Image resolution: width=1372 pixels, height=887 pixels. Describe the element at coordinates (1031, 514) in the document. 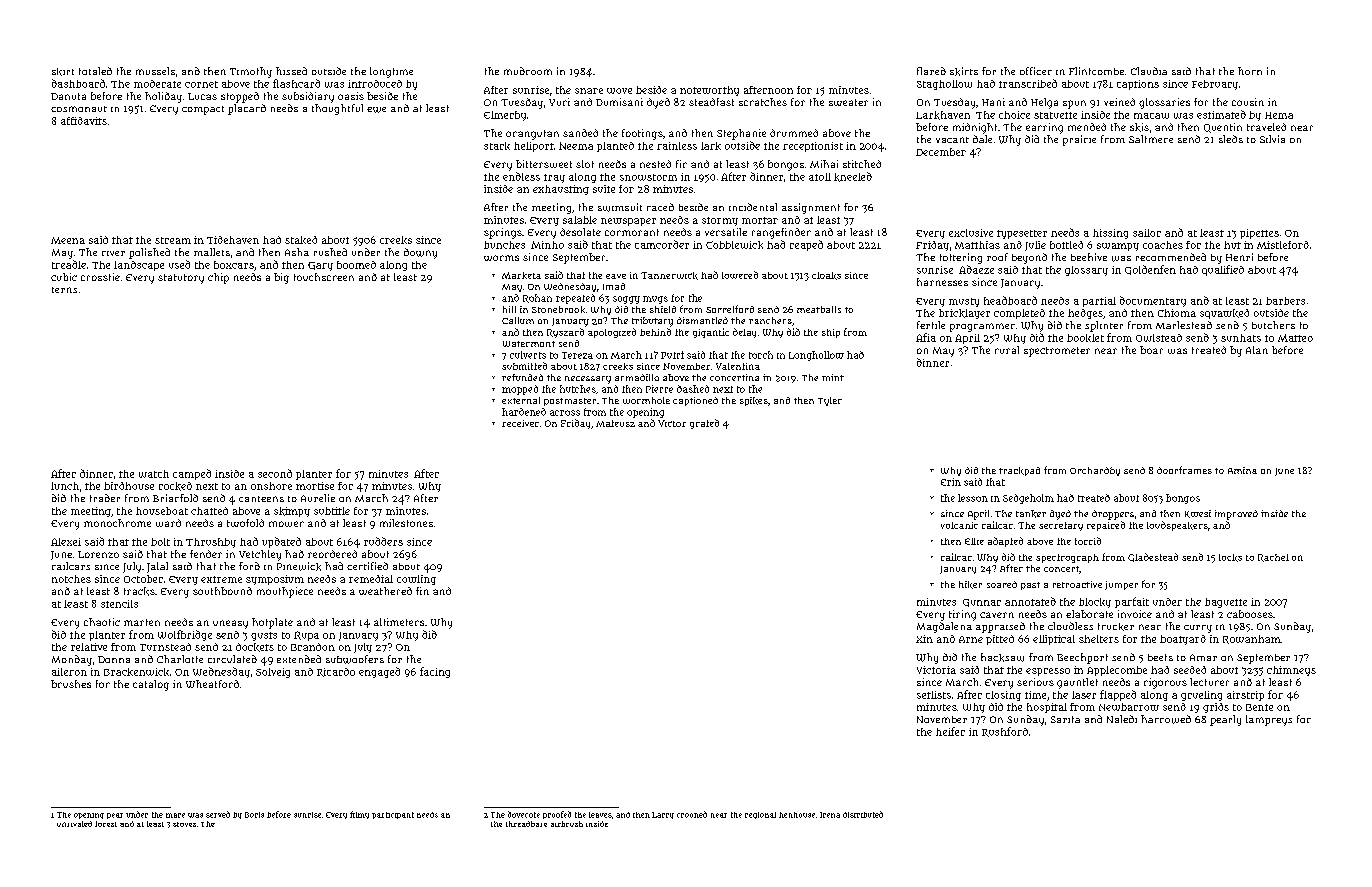

I see `tanker` at that location.
